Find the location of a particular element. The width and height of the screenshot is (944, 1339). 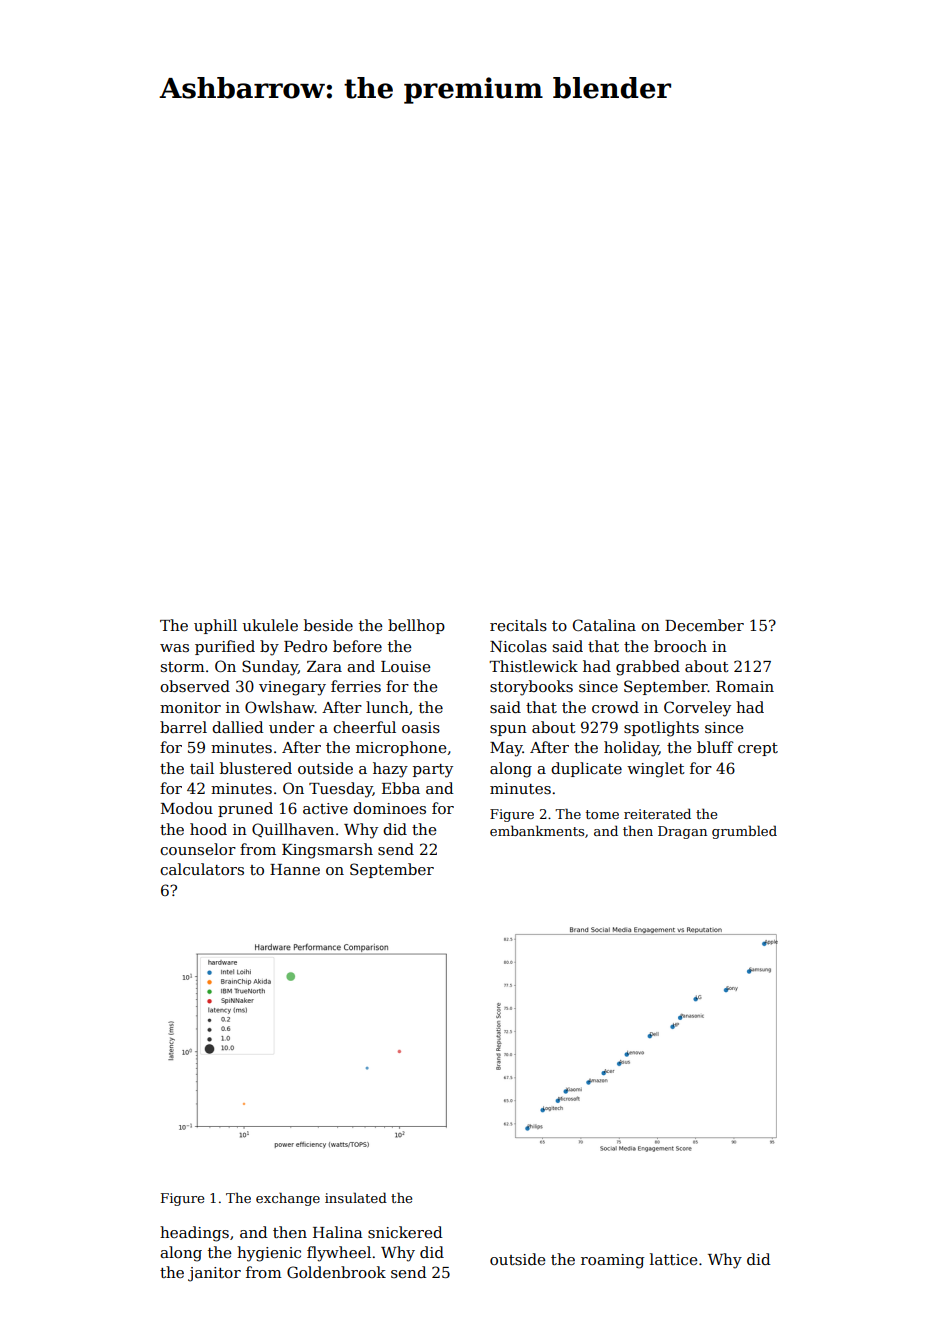

Dragan is located at coordinates (682, 832).
